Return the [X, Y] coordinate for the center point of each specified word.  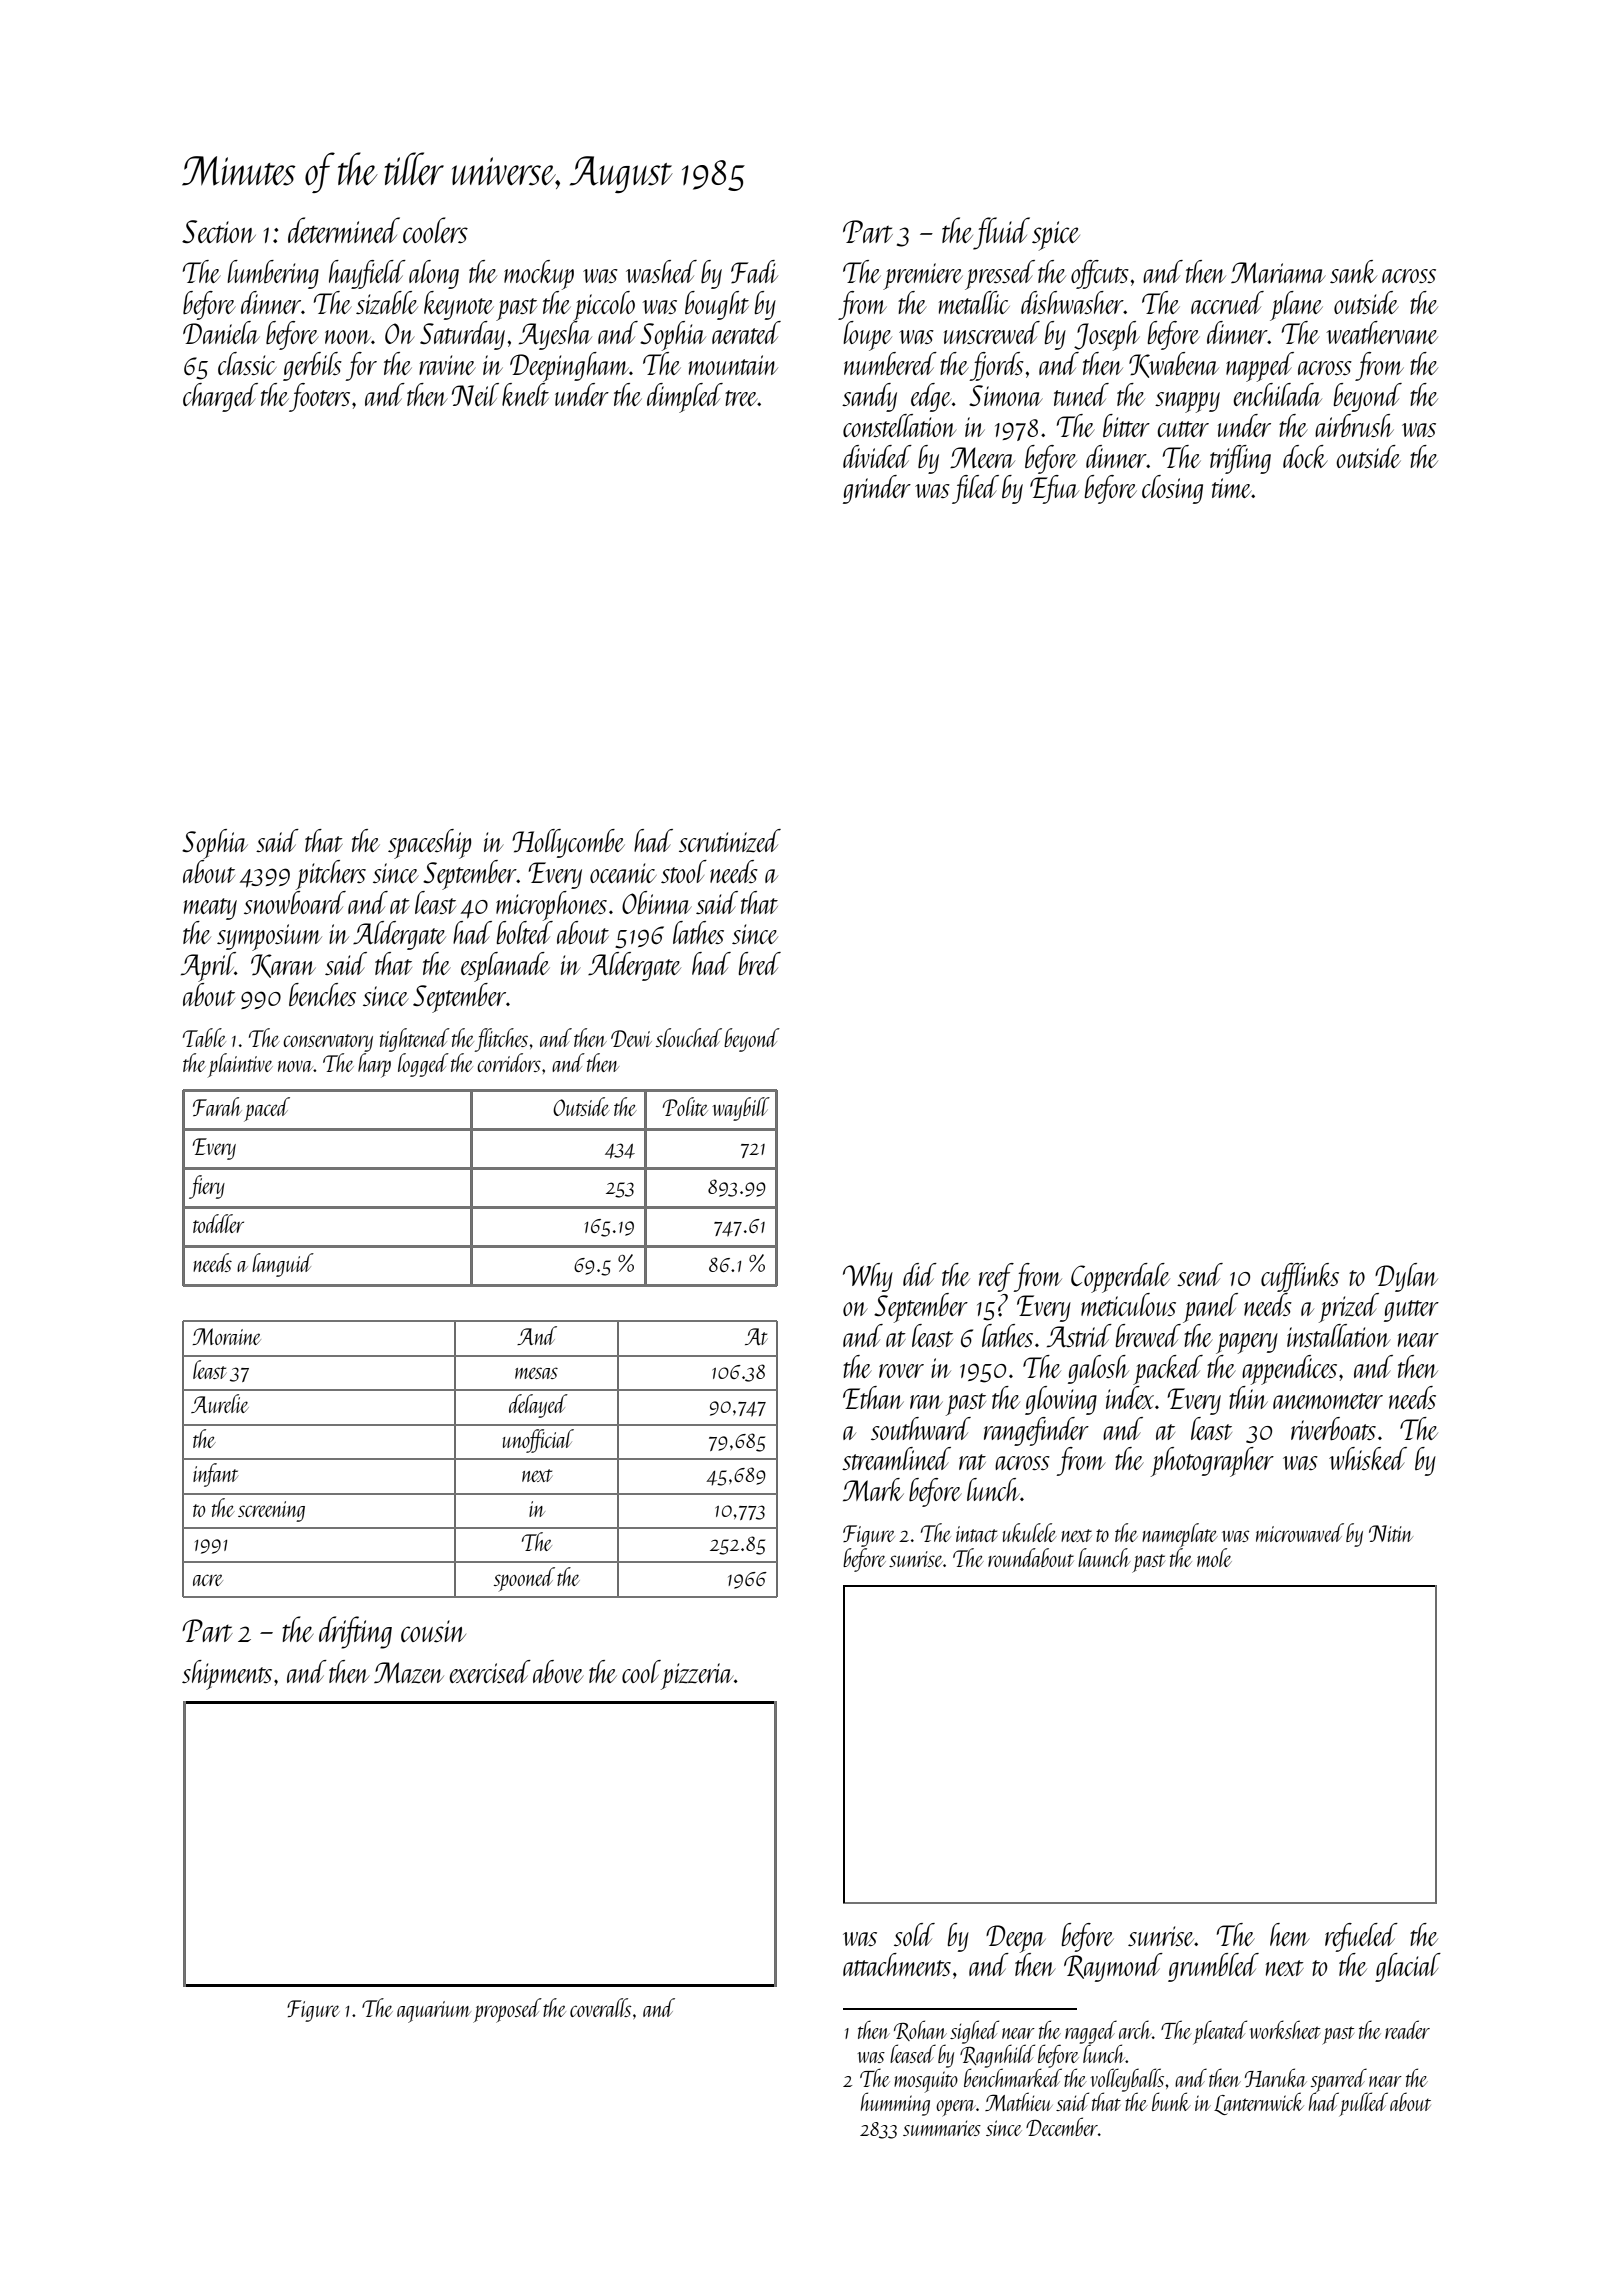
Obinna [657, 902]
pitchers [331, 875]
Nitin [1391, 1533]
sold [914, 1934]
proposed [507, 2010]
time [1232, 488]
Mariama [1278, 272]
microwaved [1300, 1532]
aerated [746, 332]
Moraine [226, 1336]
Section [219, 231]
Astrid [1079, 1335]
